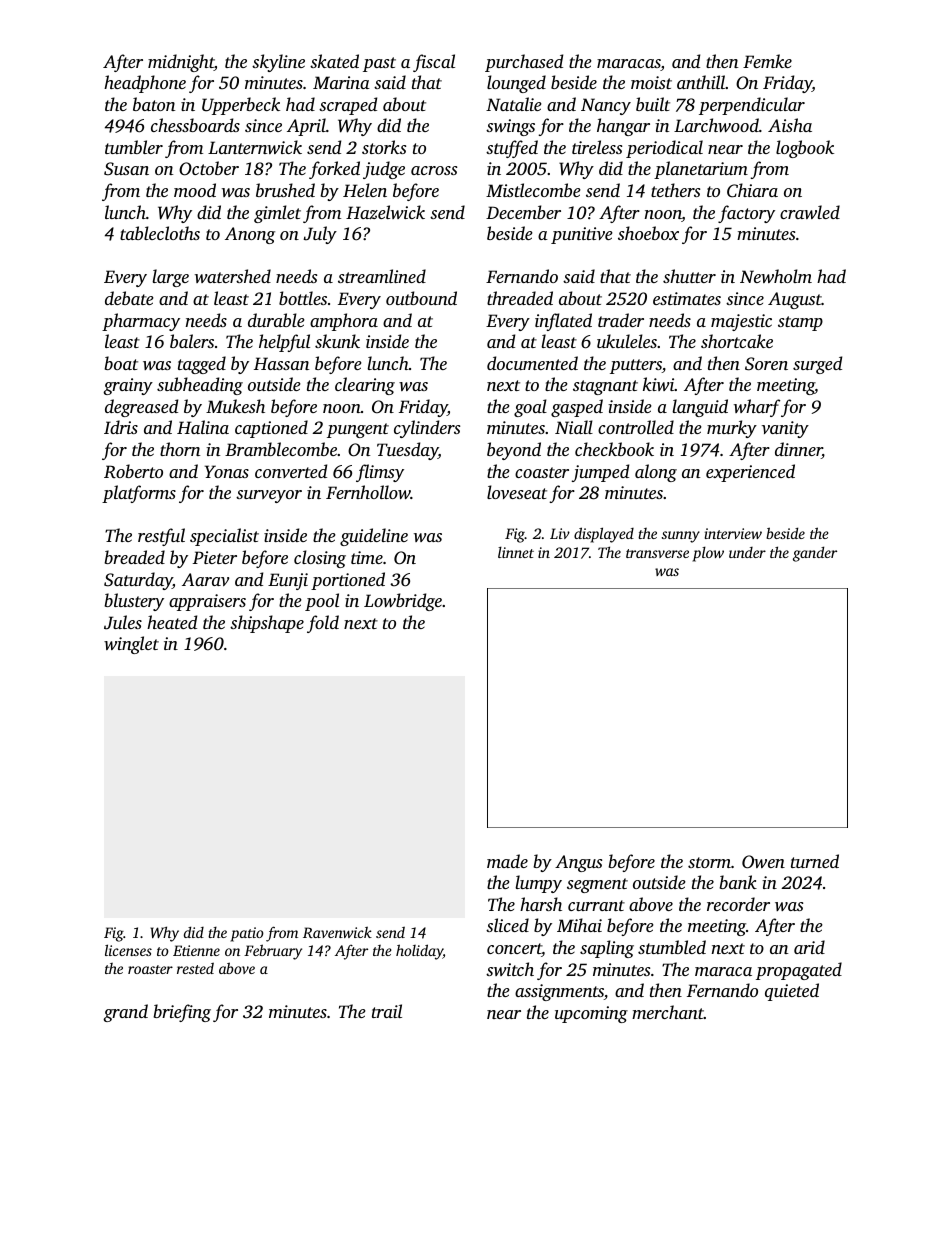 The width and height of the page is (952, 1233). Describe the element at coordinates (247, 934) in the page. I see `patio` at that location.
